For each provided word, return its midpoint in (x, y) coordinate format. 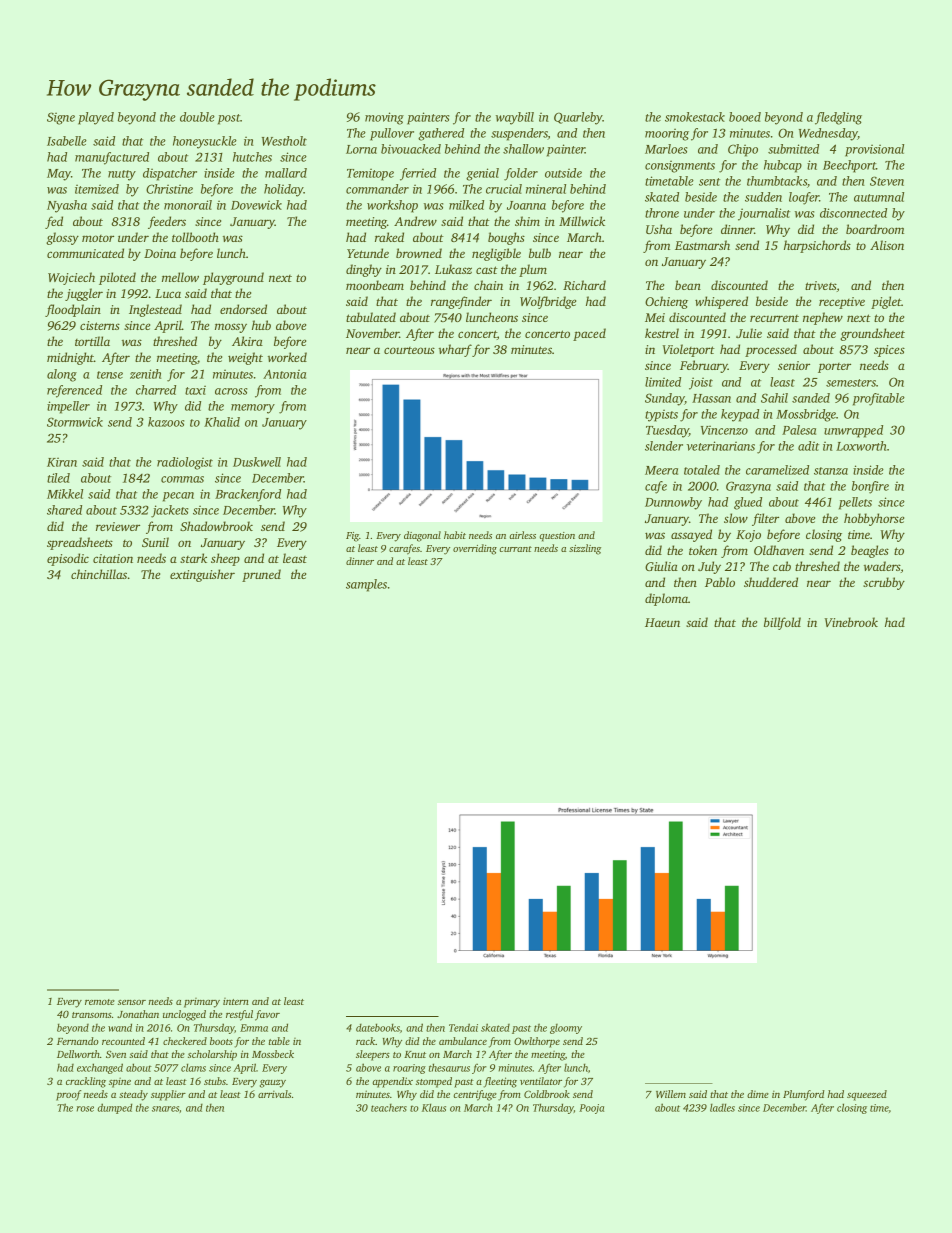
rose (85, 1109)
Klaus (434, 1107)
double (197, 117)
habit (455, 535)
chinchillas (99, 574)
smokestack (695, 117)
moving (384, 118)
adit (808, 446)
